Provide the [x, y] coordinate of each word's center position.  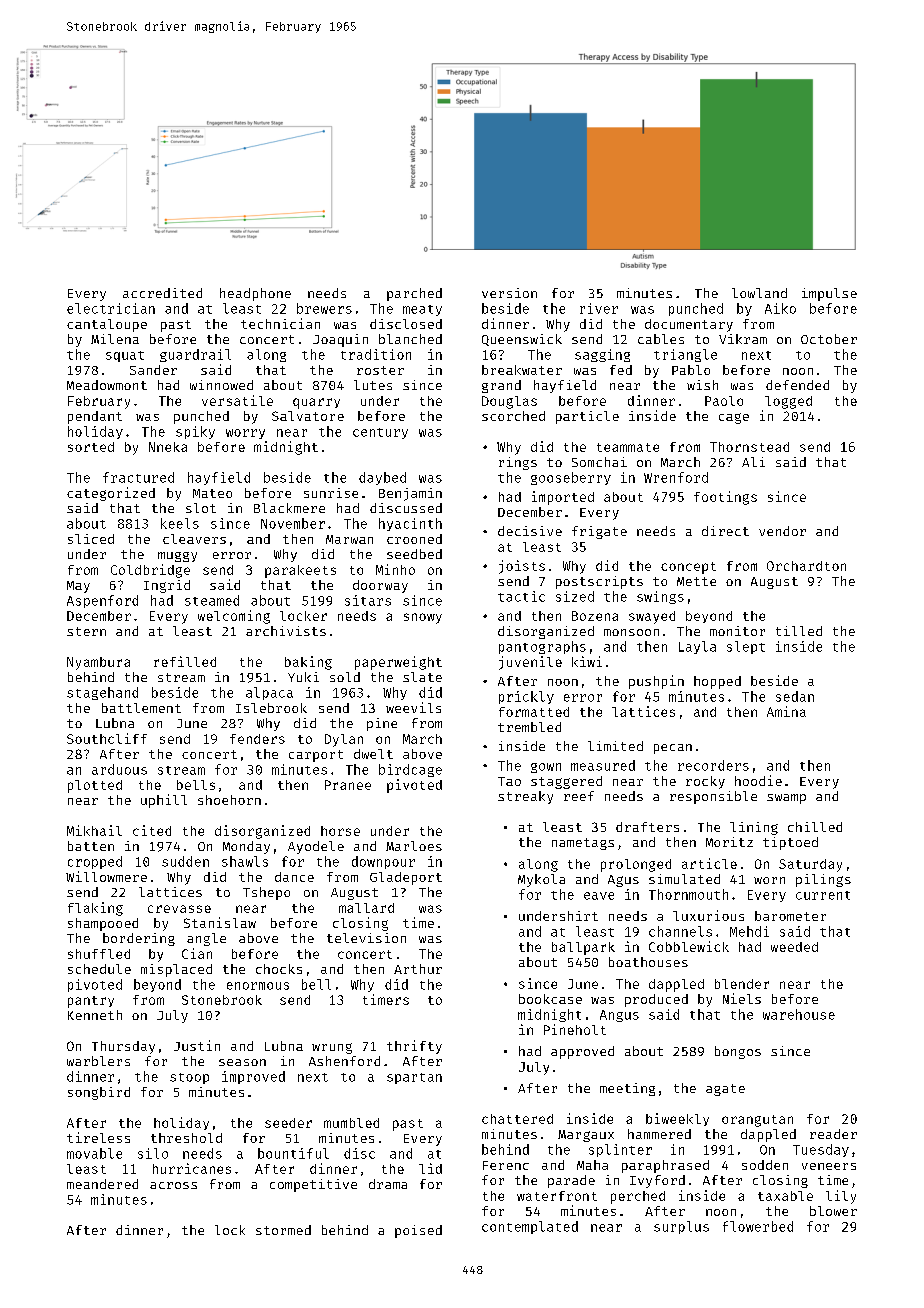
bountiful [293, 1153]
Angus [619, 1016]
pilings [823, 880]
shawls [245, 861]
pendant [95, 417]
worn [769, 880]
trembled [529, 727]
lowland [759, 293]
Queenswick [522, 340]
